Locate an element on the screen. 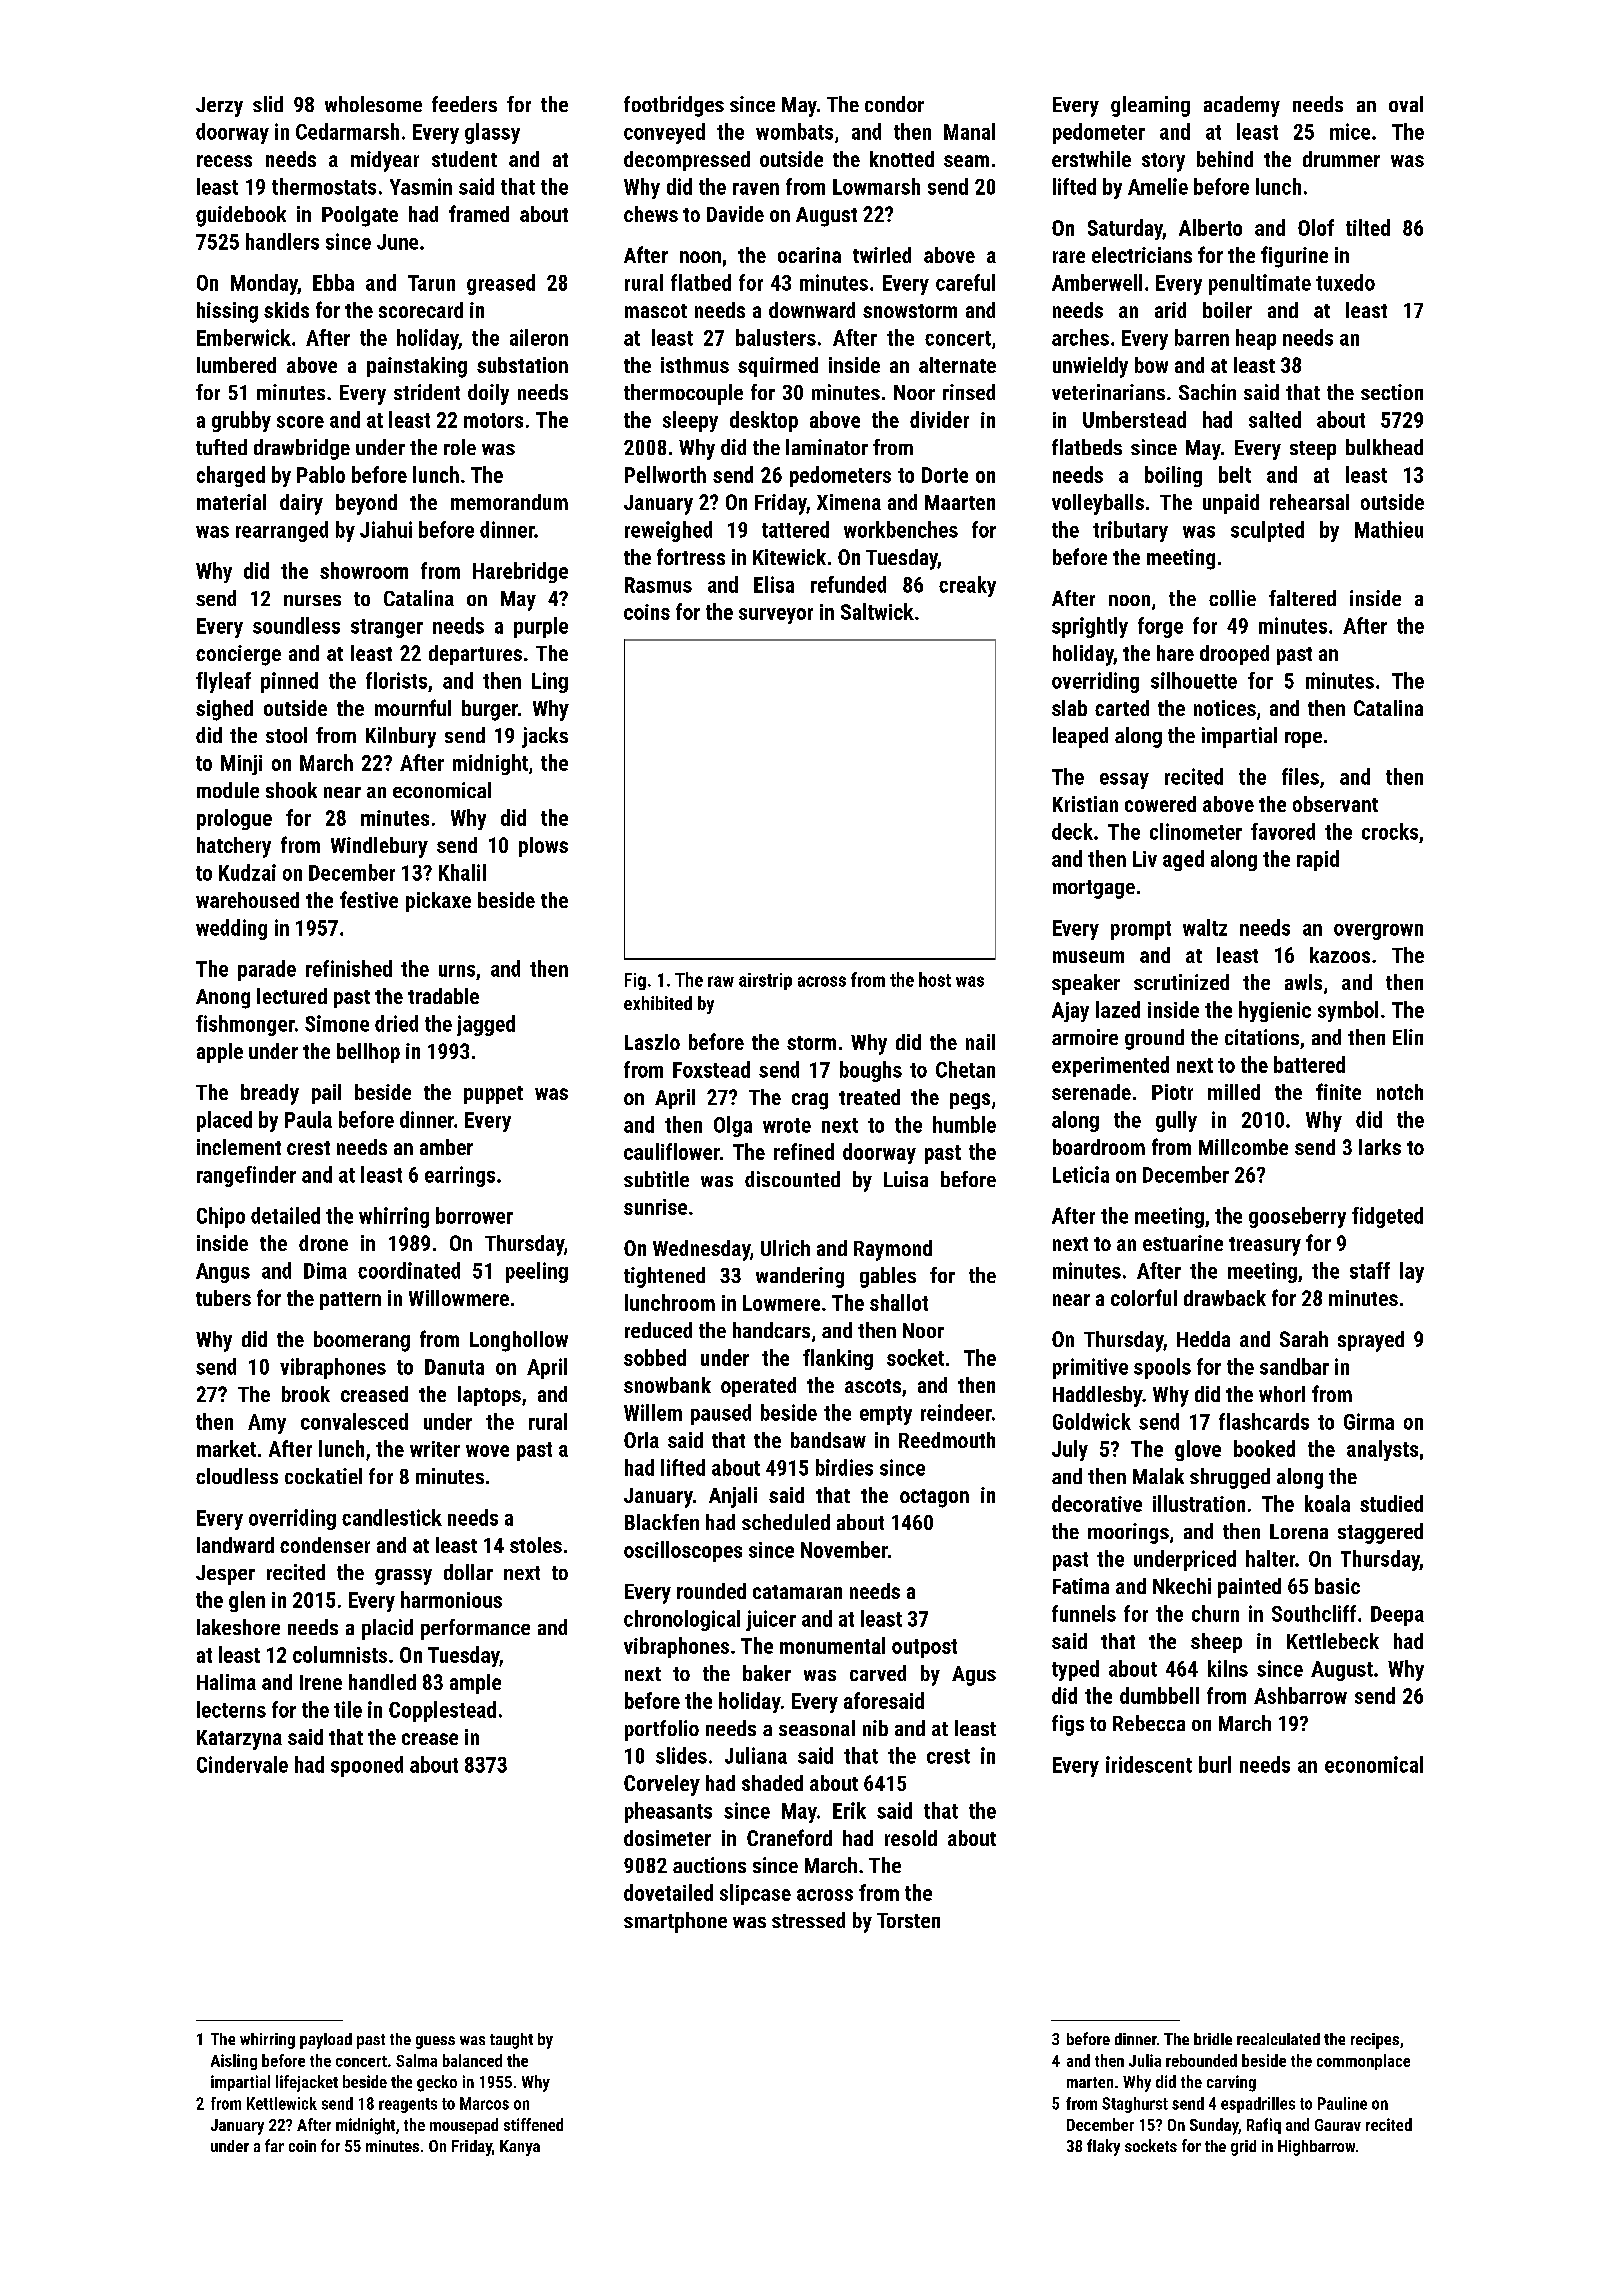 The width and height of the screenshot is (1620, 2292). faltered is located at coordinates (1302, 598).
